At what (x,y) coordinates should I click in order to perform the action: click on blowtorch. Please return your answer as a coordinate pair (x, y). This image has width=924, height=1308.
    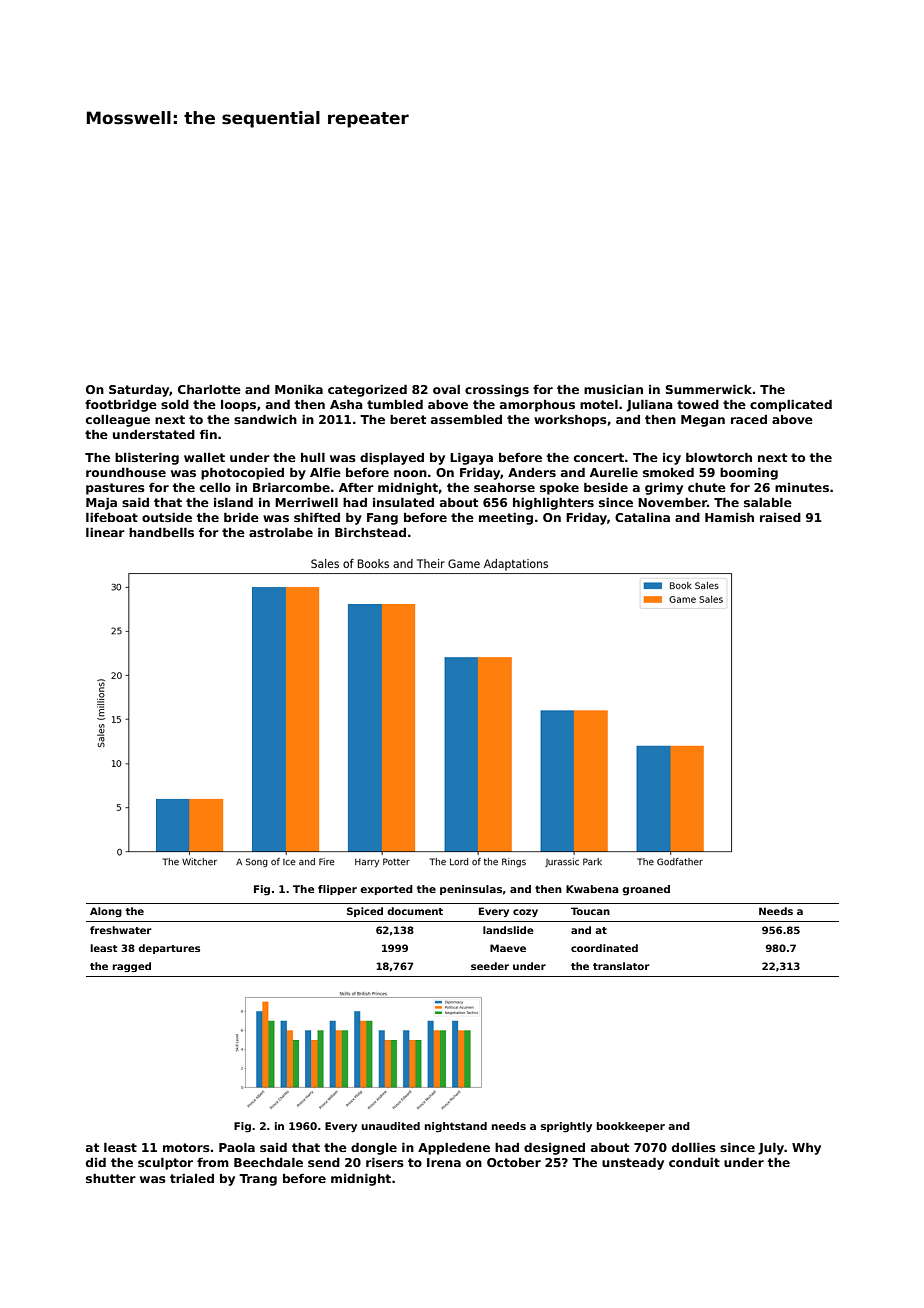
    Looking at the image, I should click on (719, 457).
